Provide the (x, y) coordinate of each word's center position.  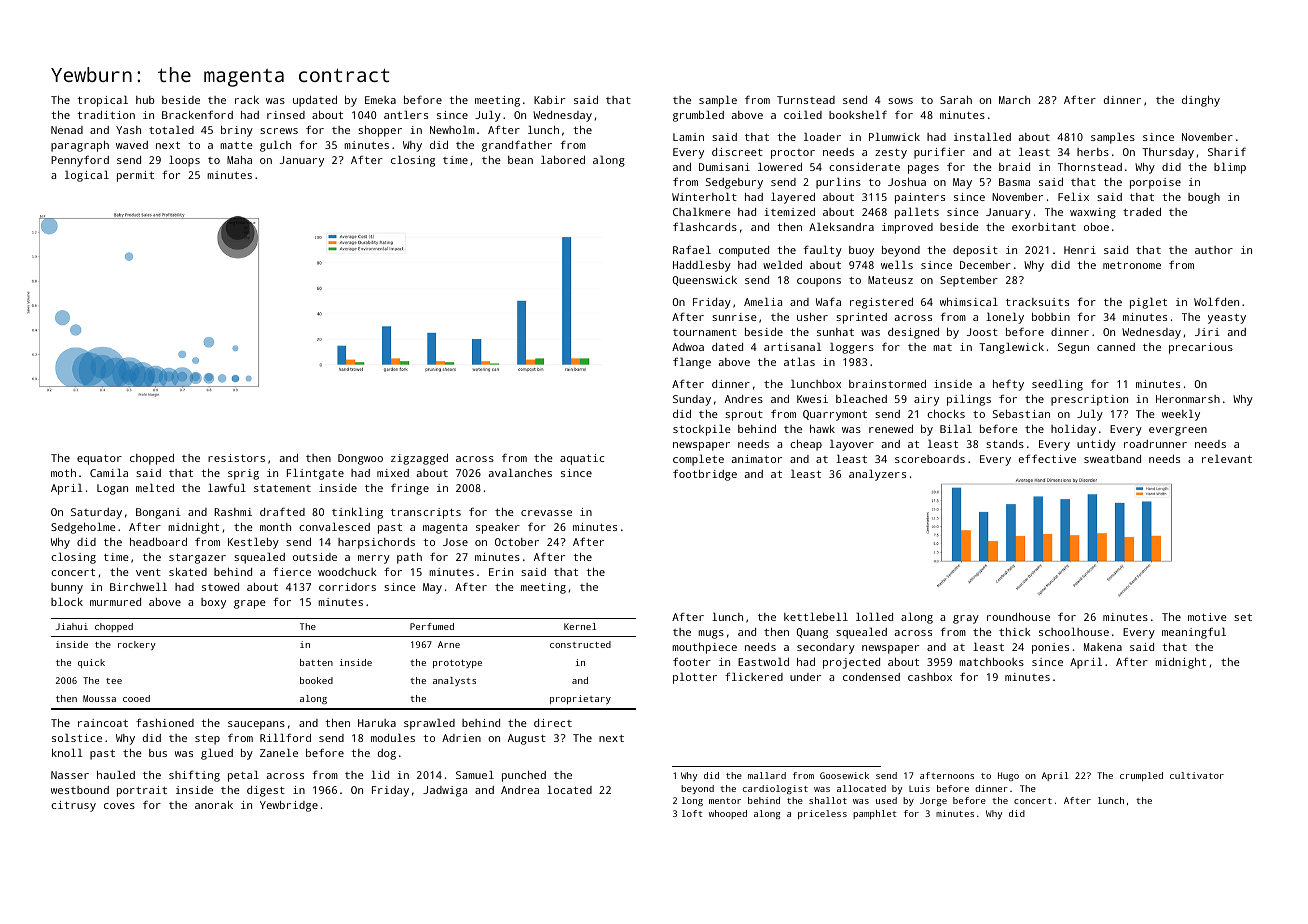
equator (99, 460)
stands (1005, 444)
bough (1204, 198)
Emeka (380, 100)
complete (698, 460)
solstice (77, 737)
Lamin (688, 137)
